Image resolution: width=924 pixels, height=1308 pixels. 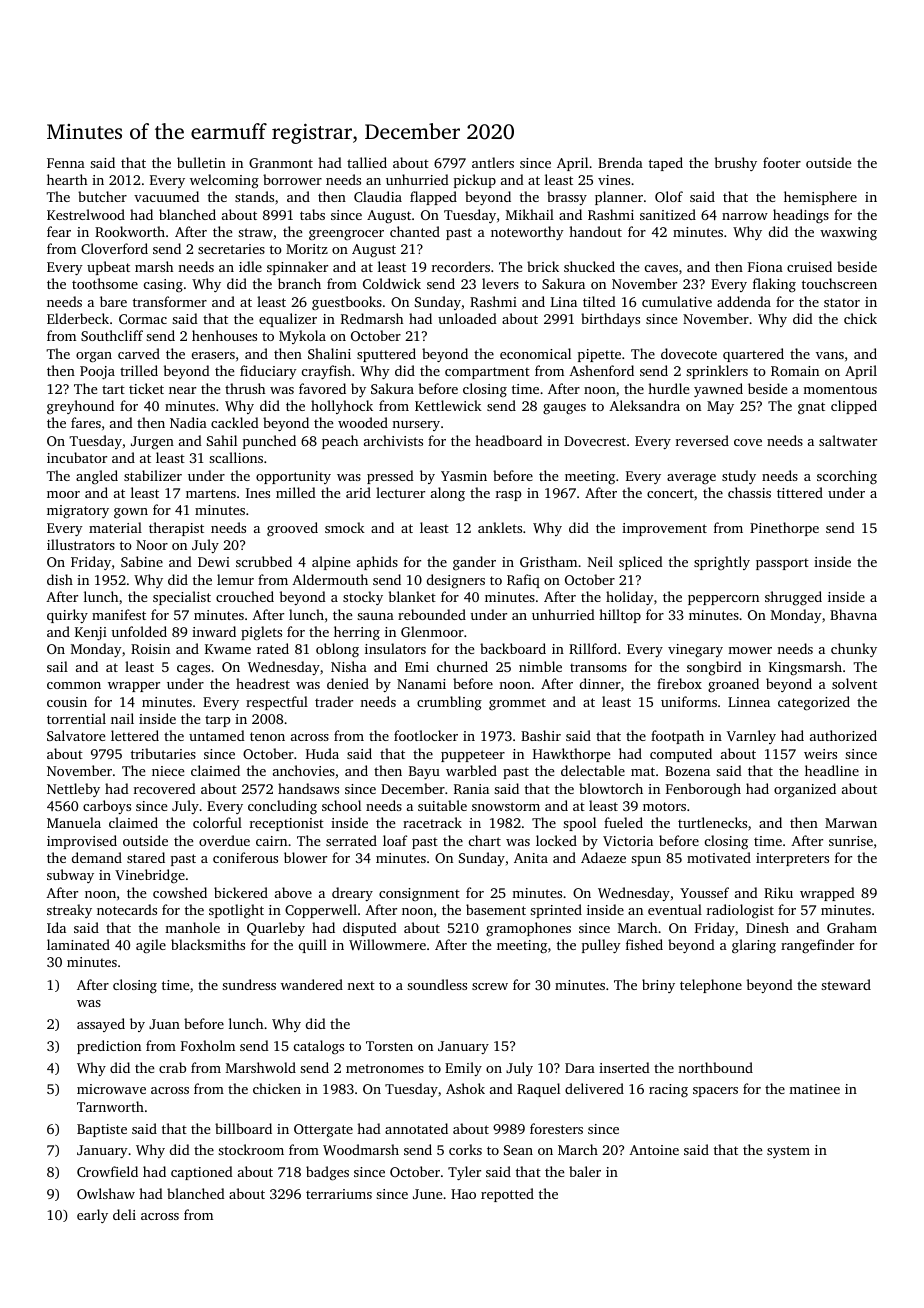 What do you see at coordinates (493, 162) in the screenshot?
I see `antlers` at bounding box center [493, 162].
